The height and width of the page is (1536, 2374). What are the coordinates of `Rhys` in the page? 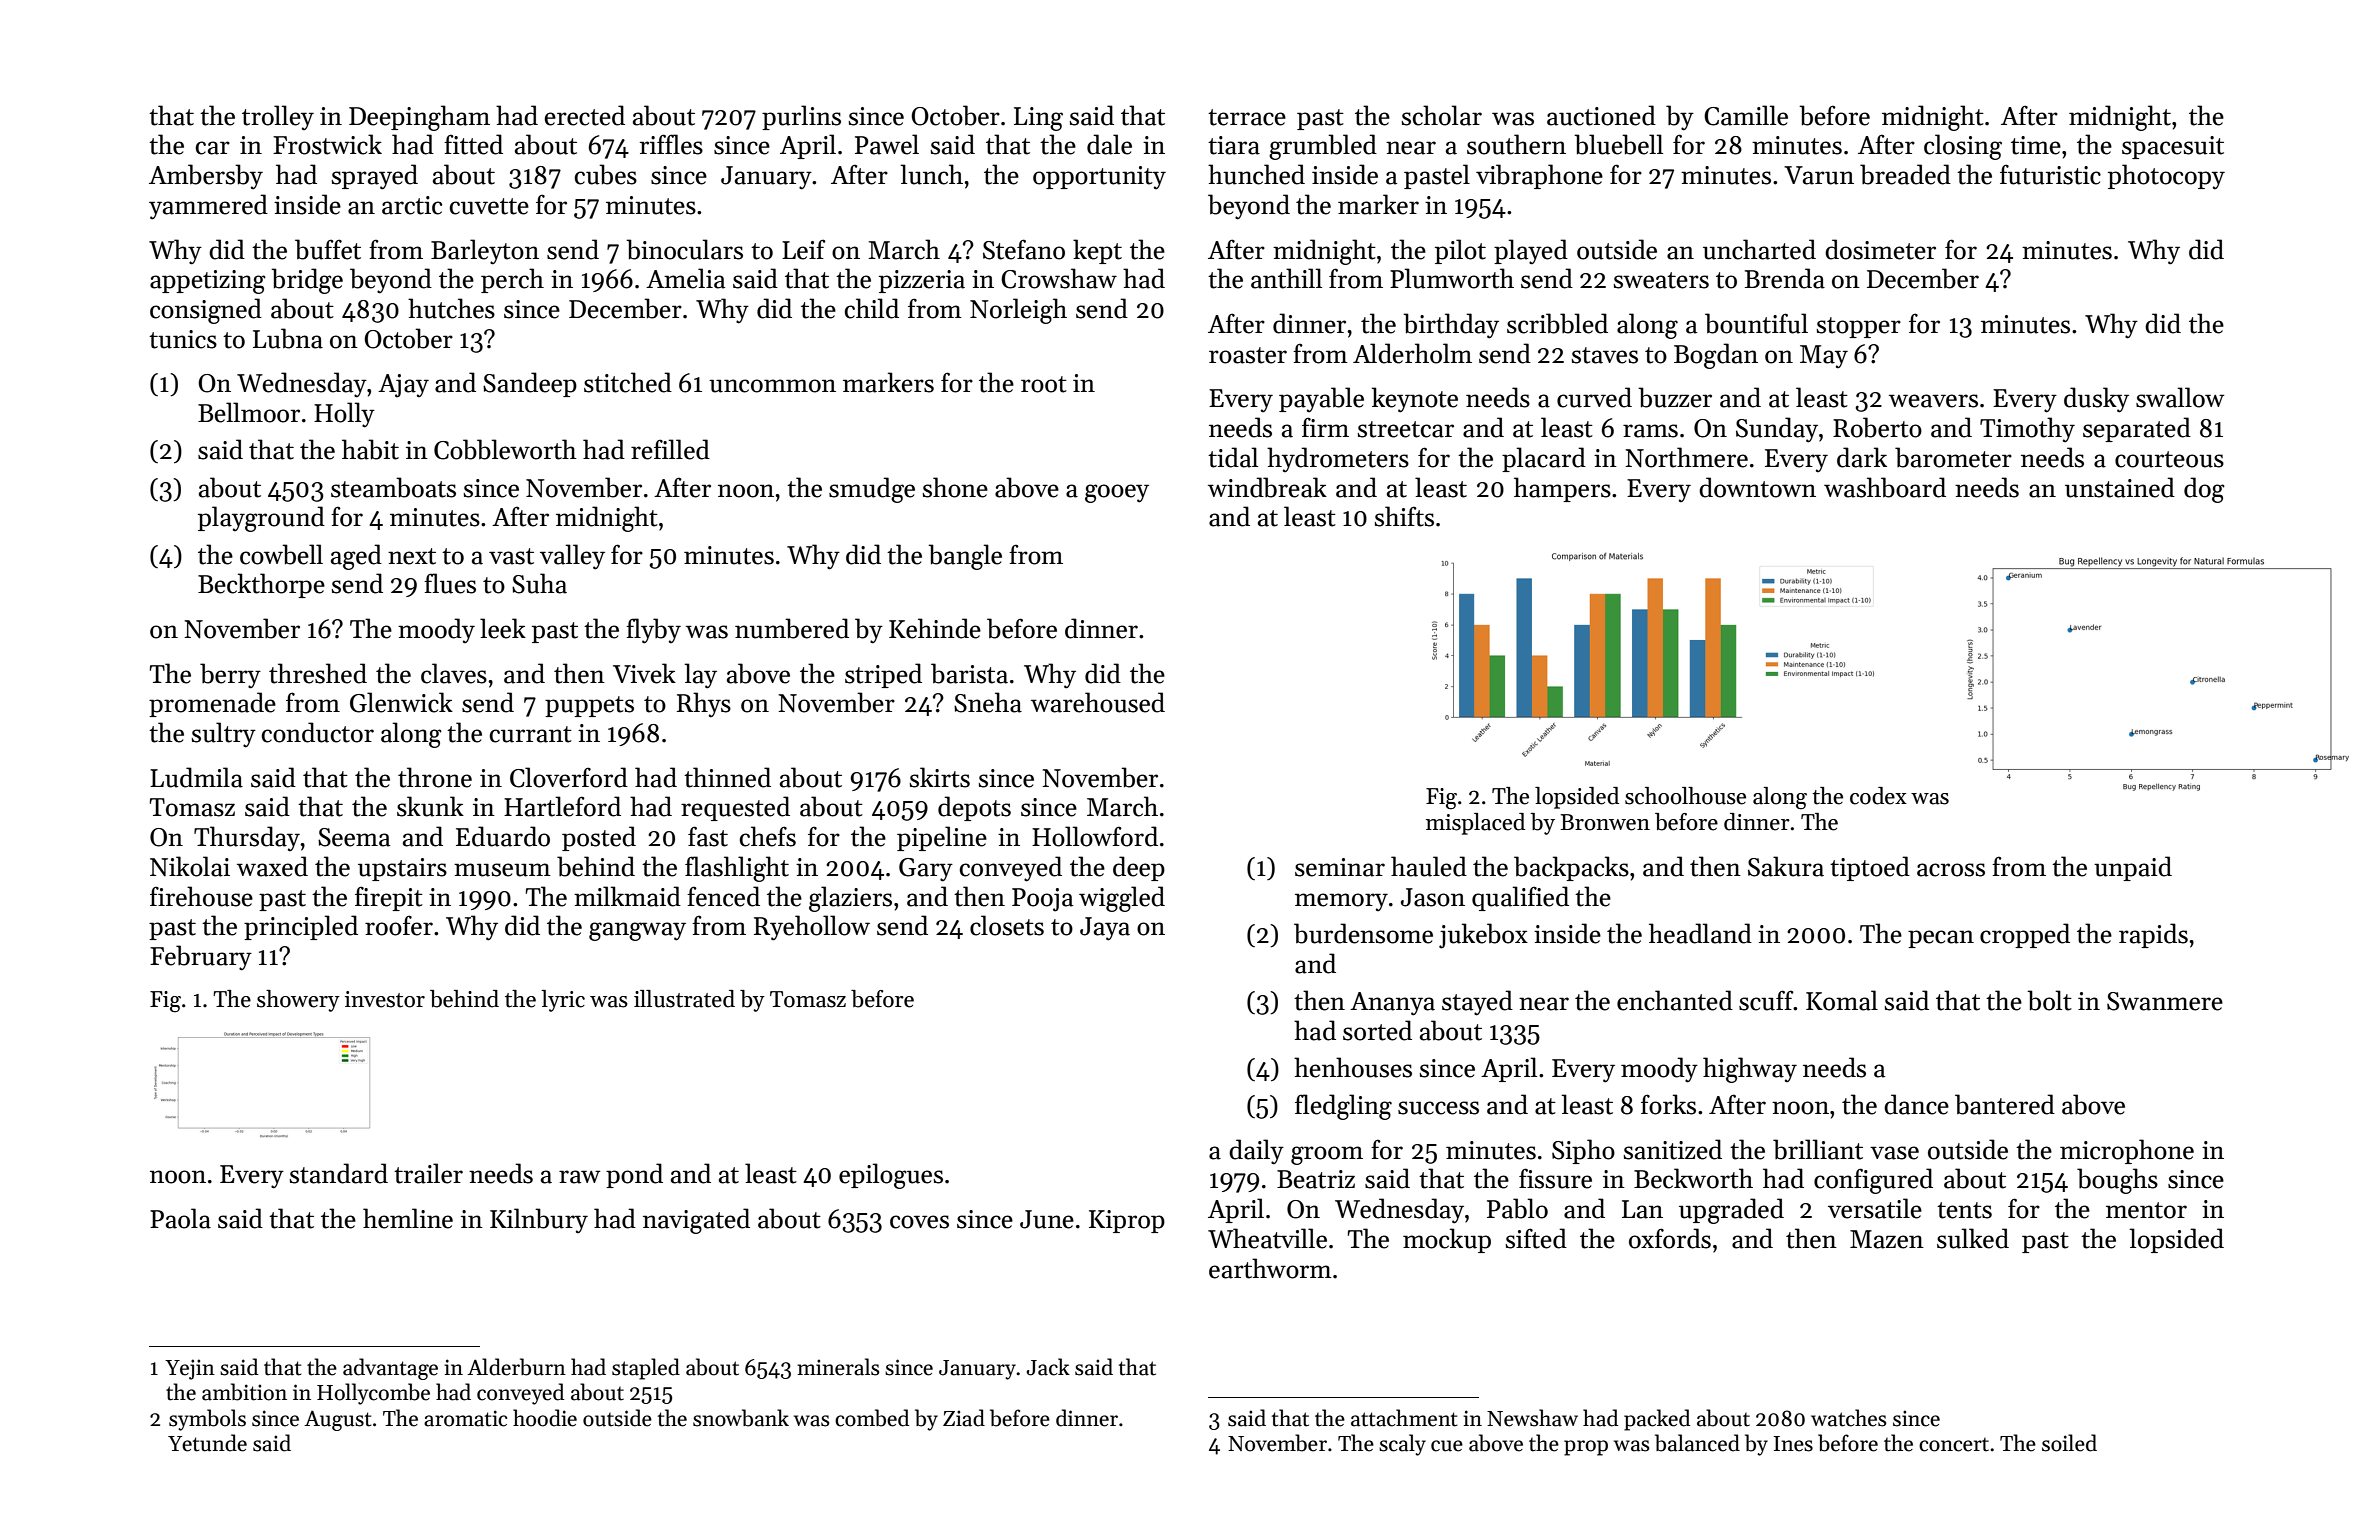 It's located at (704, 704).
